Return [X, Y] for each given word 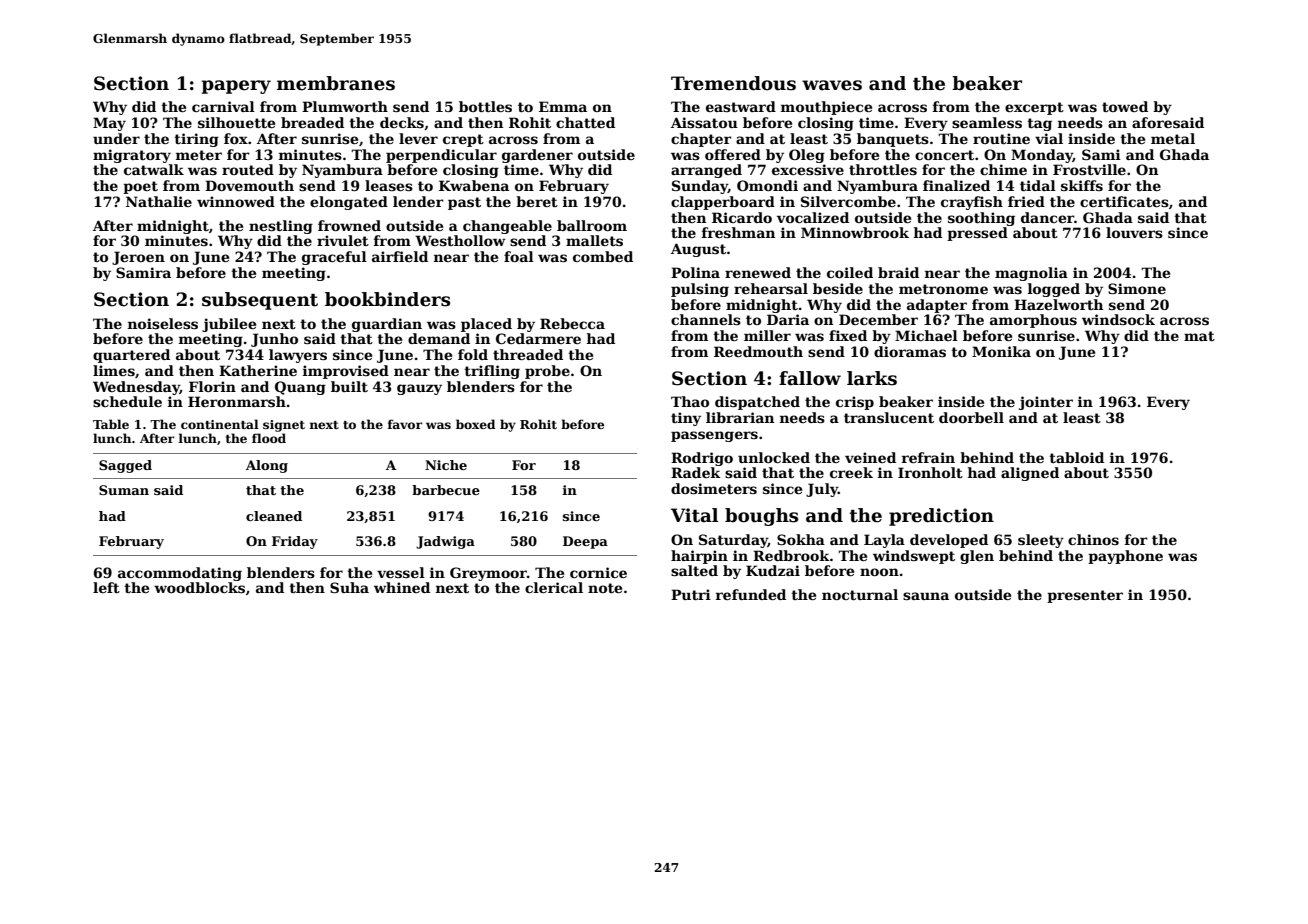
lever [418, 138]
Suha [349, 587]
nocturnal [860, 594]
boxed [475, 424]
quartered [131, 356]
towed [1125, 106]
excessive [808, 169]
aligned [1030, 474]
